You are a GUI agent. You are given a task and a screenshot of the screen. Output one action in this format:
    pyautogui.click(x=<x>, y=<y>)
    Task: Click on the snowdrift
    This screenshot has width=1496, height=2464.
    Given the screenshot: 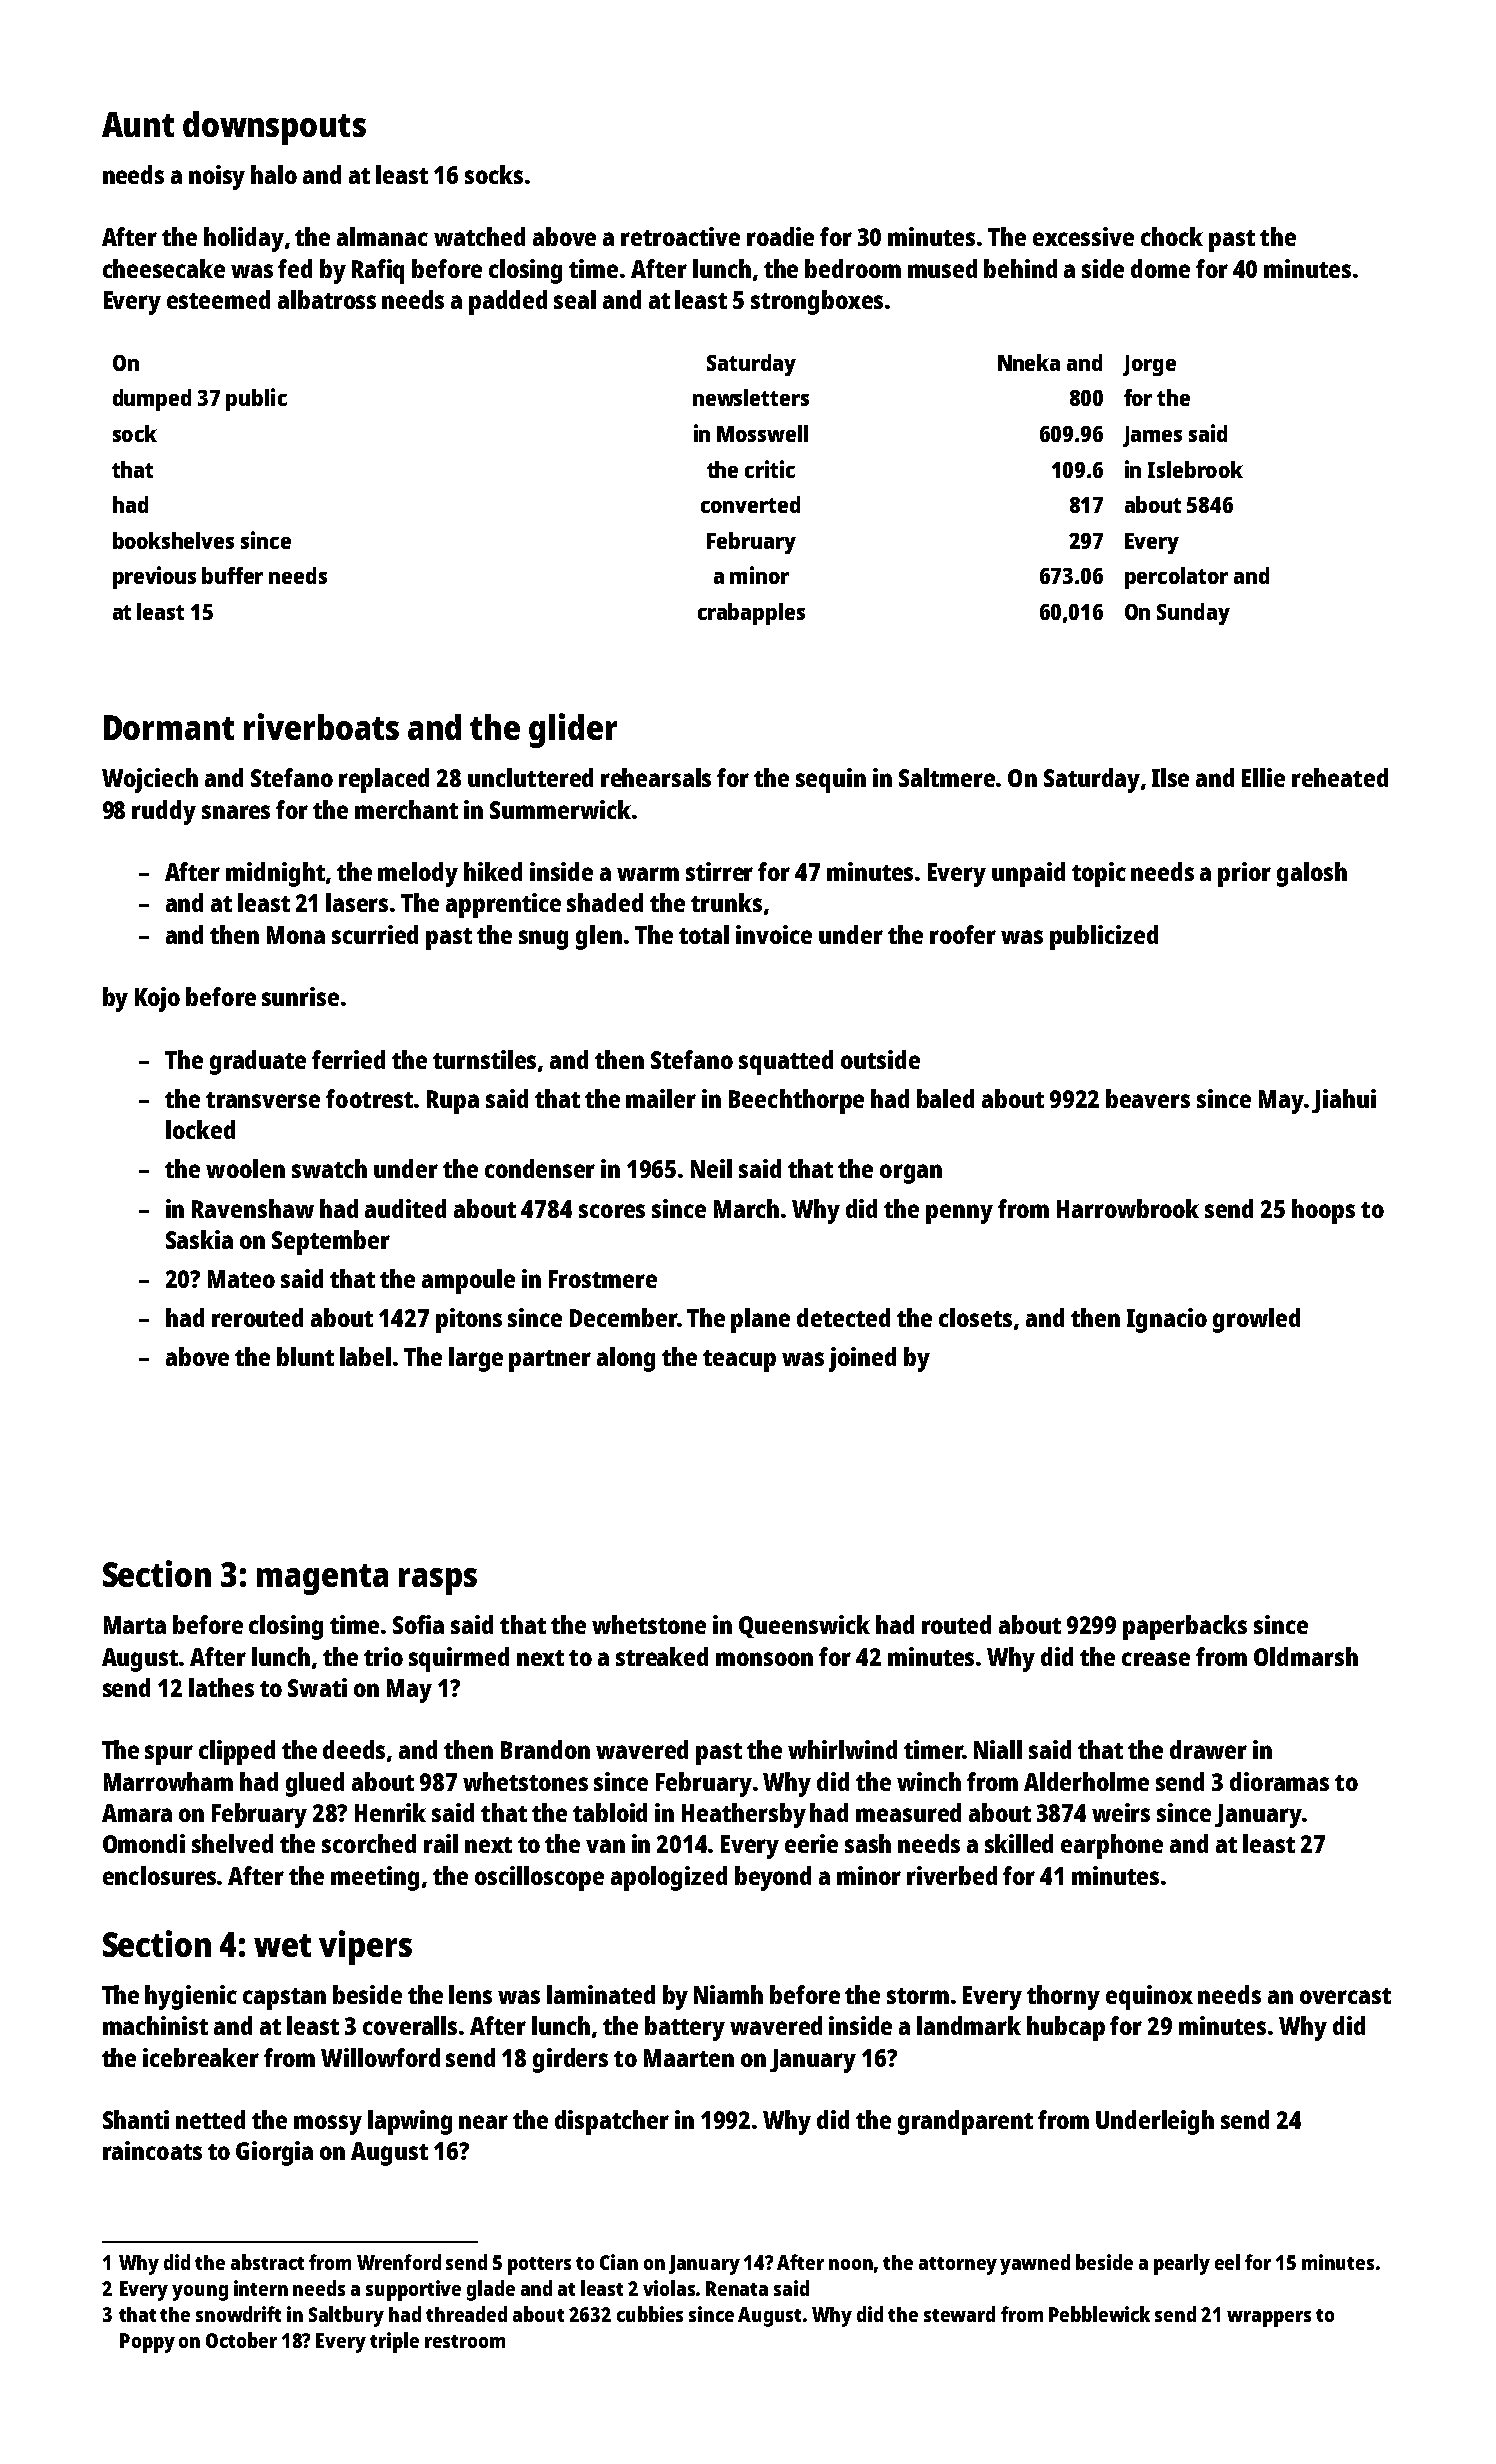 What is the action you would take?
    pyautogui.click(x=238, y=2314)
